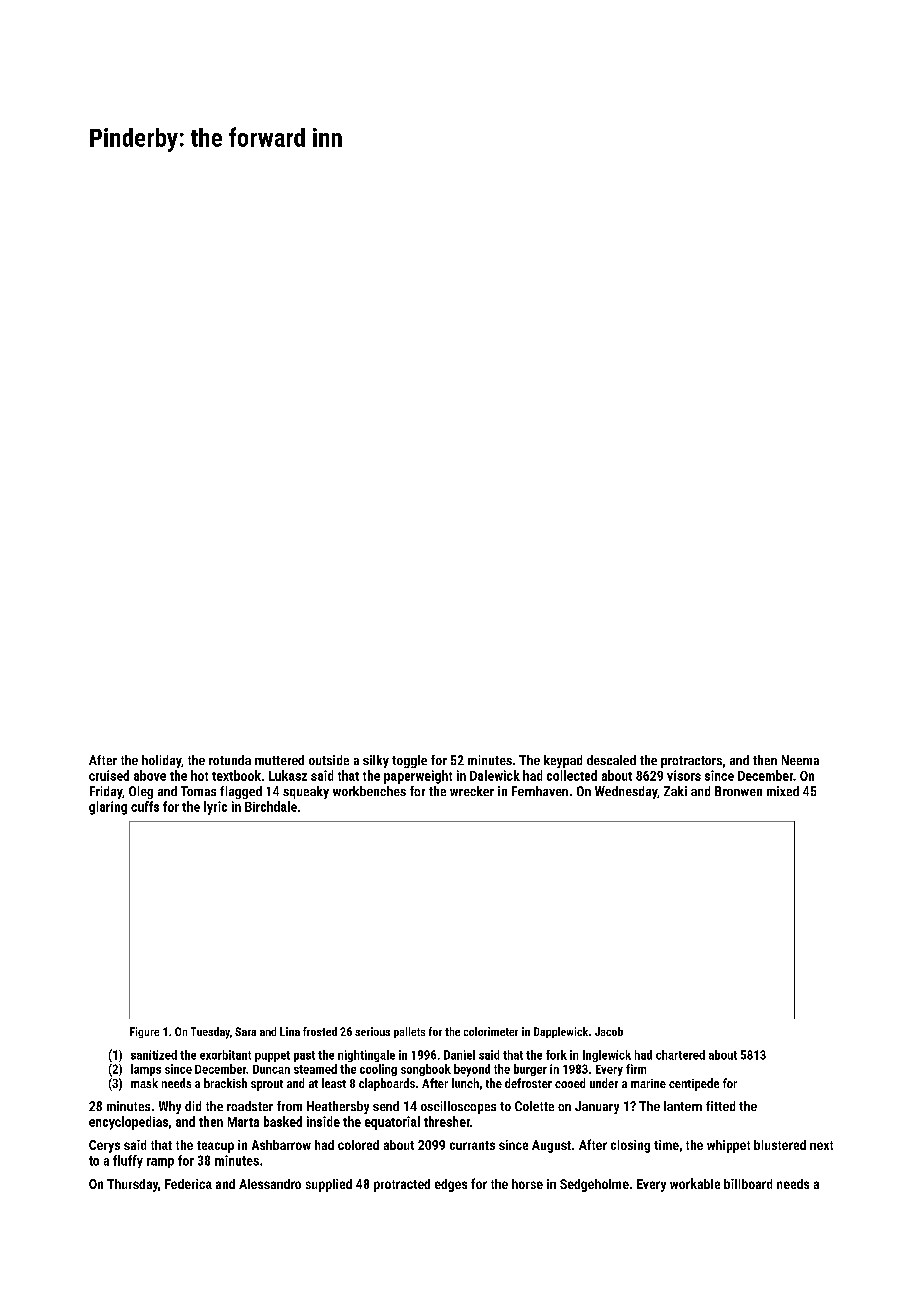 The height and width of the screenshot is (1308, 924). What do you see at coordinates (675, 791) in the screenshot?
I see `Zaki` at bounding box center [675, 791].
